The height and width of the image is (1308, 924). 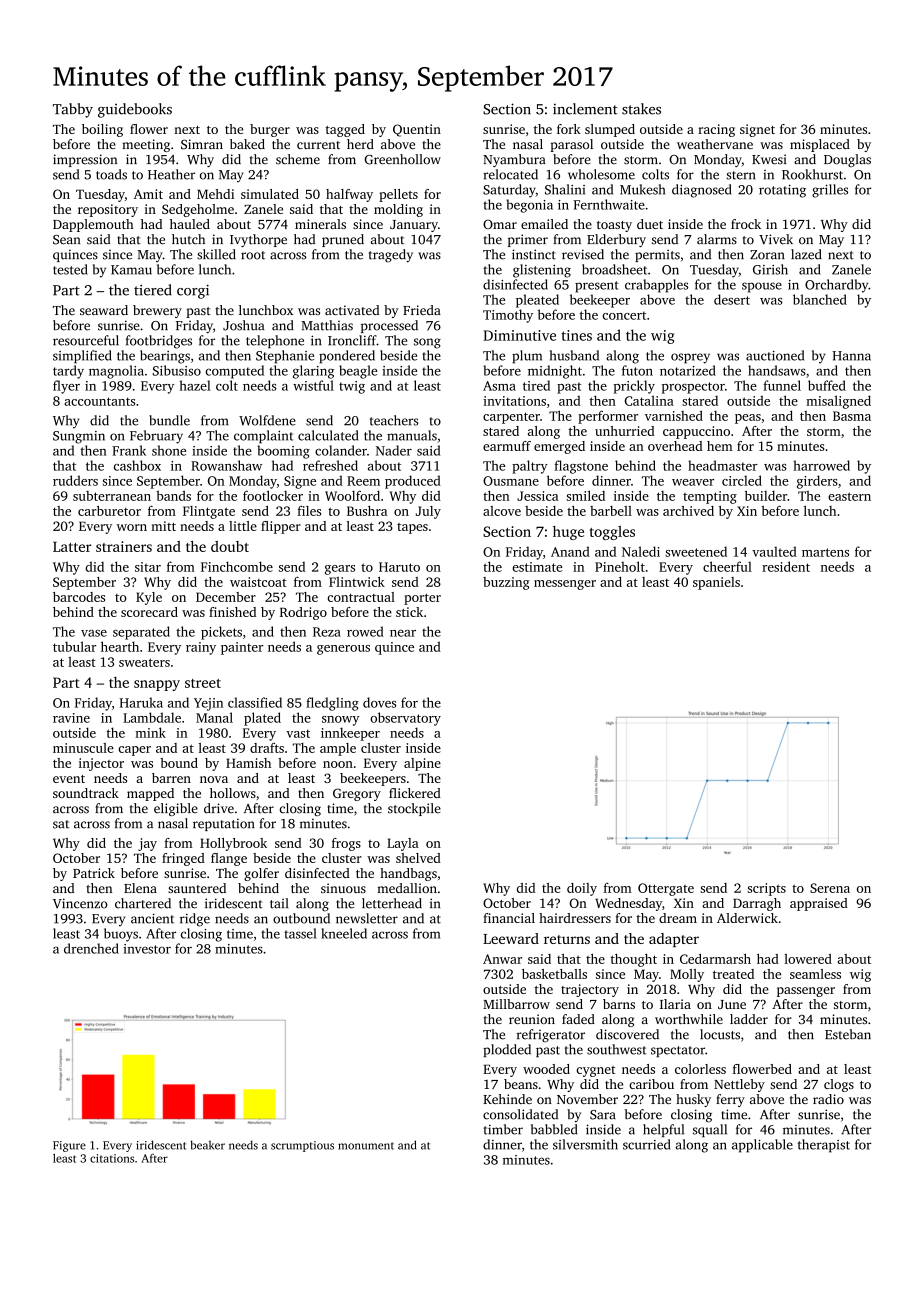 I want to click on Quentin, so click(x=417, y=130).
